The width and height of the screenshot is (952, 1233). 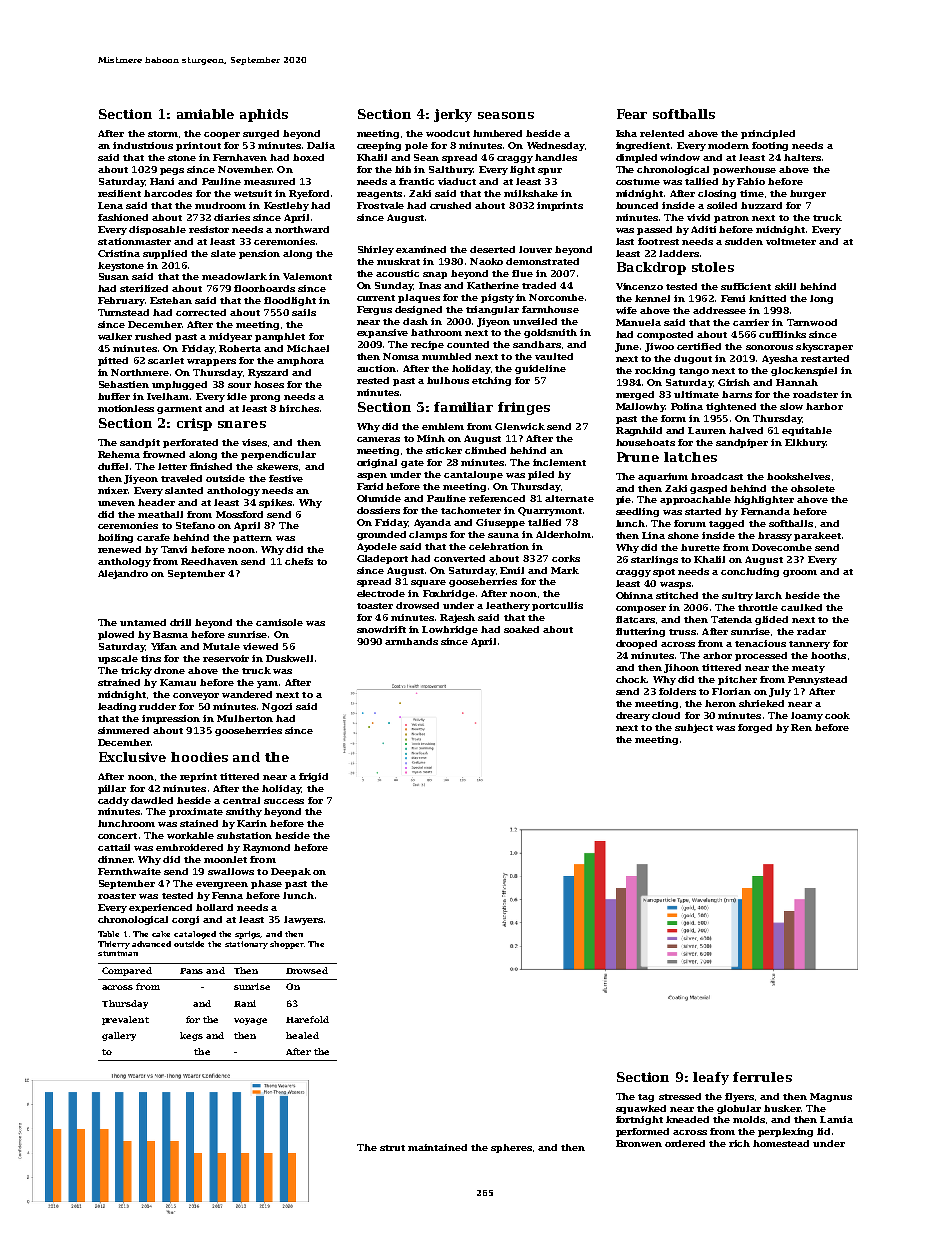 What do you see at coordinates (313, 777) in the screenshot?
I see `frigid` at bounding box center [313, 777].
